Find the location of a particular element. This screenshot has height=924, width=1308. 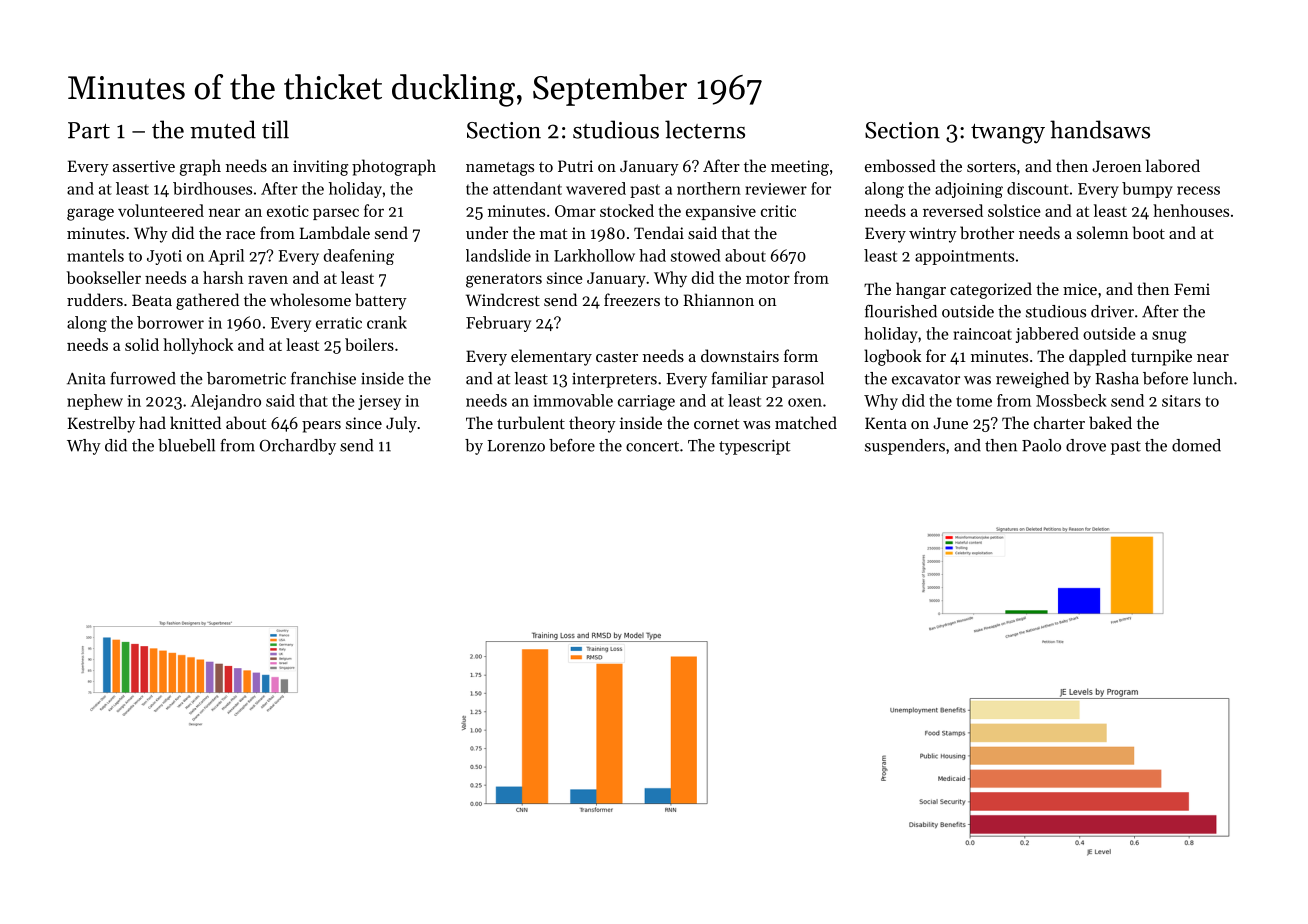

handsaws is located at coordinates (1100, 129).
